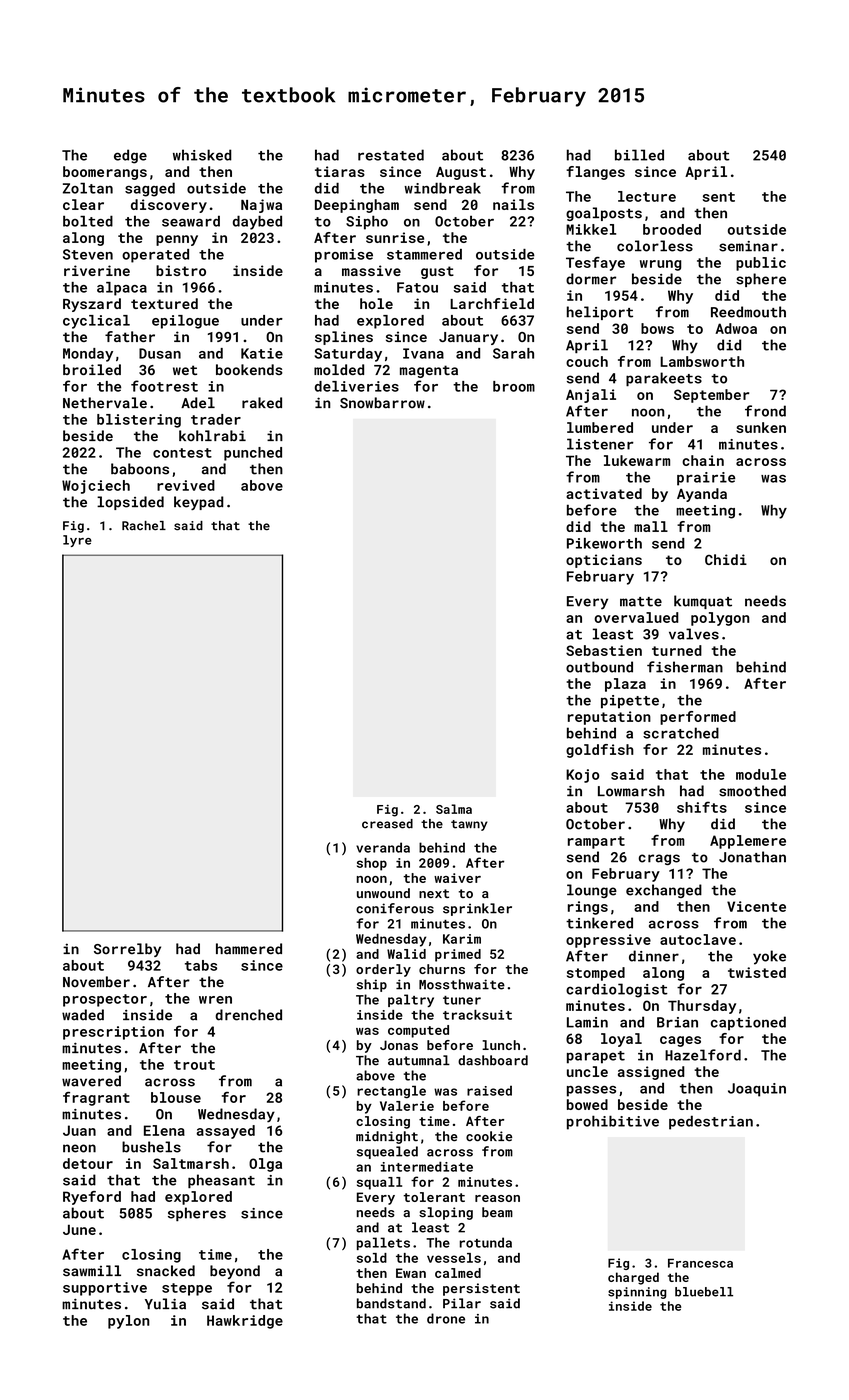  What do you see at coordinates (748, 312) in the document?
I see `Reedmouth` at bounding box center [748, 312].
